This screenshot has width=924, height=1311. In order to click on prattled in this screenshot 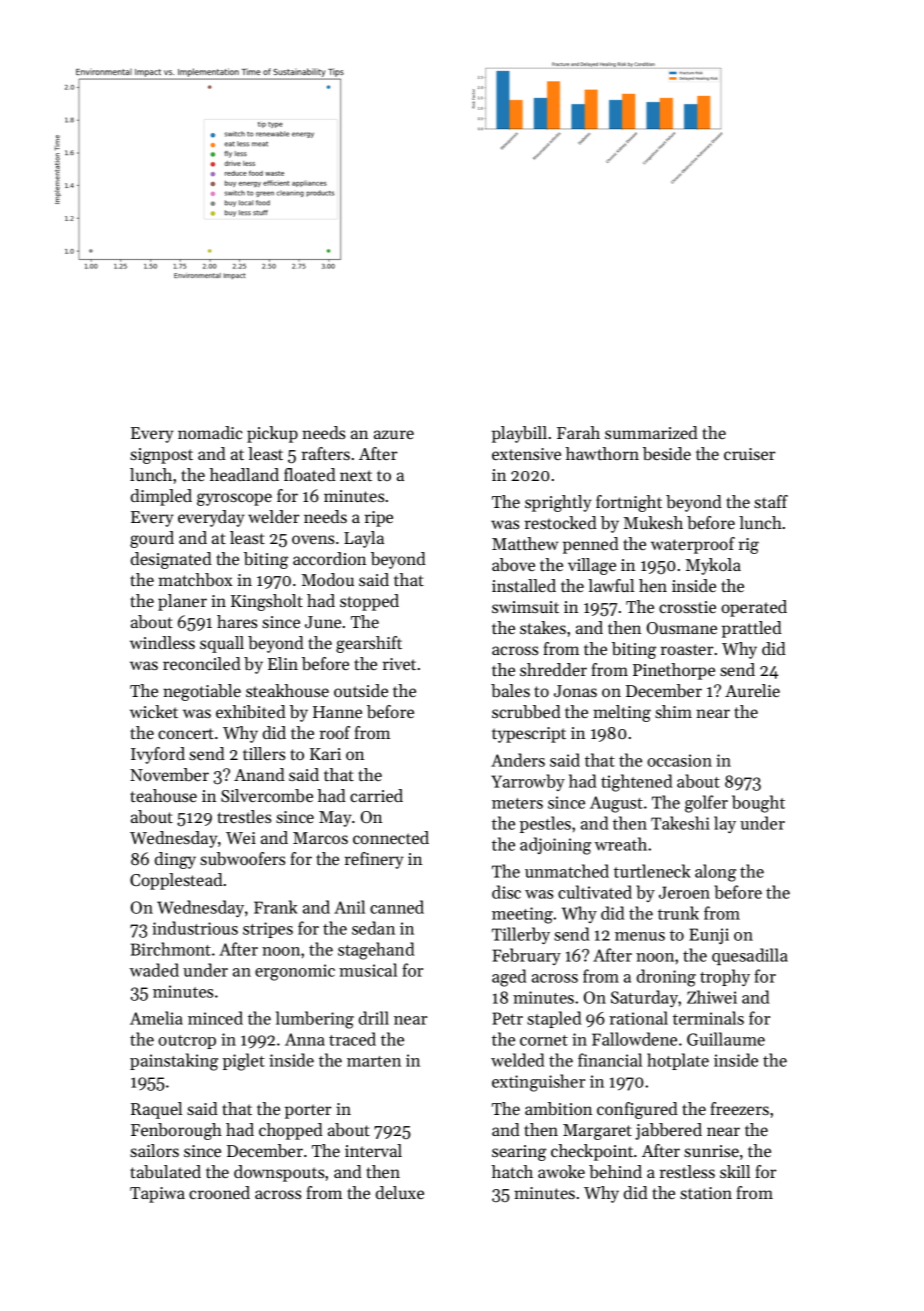, I will do `click(752, 629)`.
